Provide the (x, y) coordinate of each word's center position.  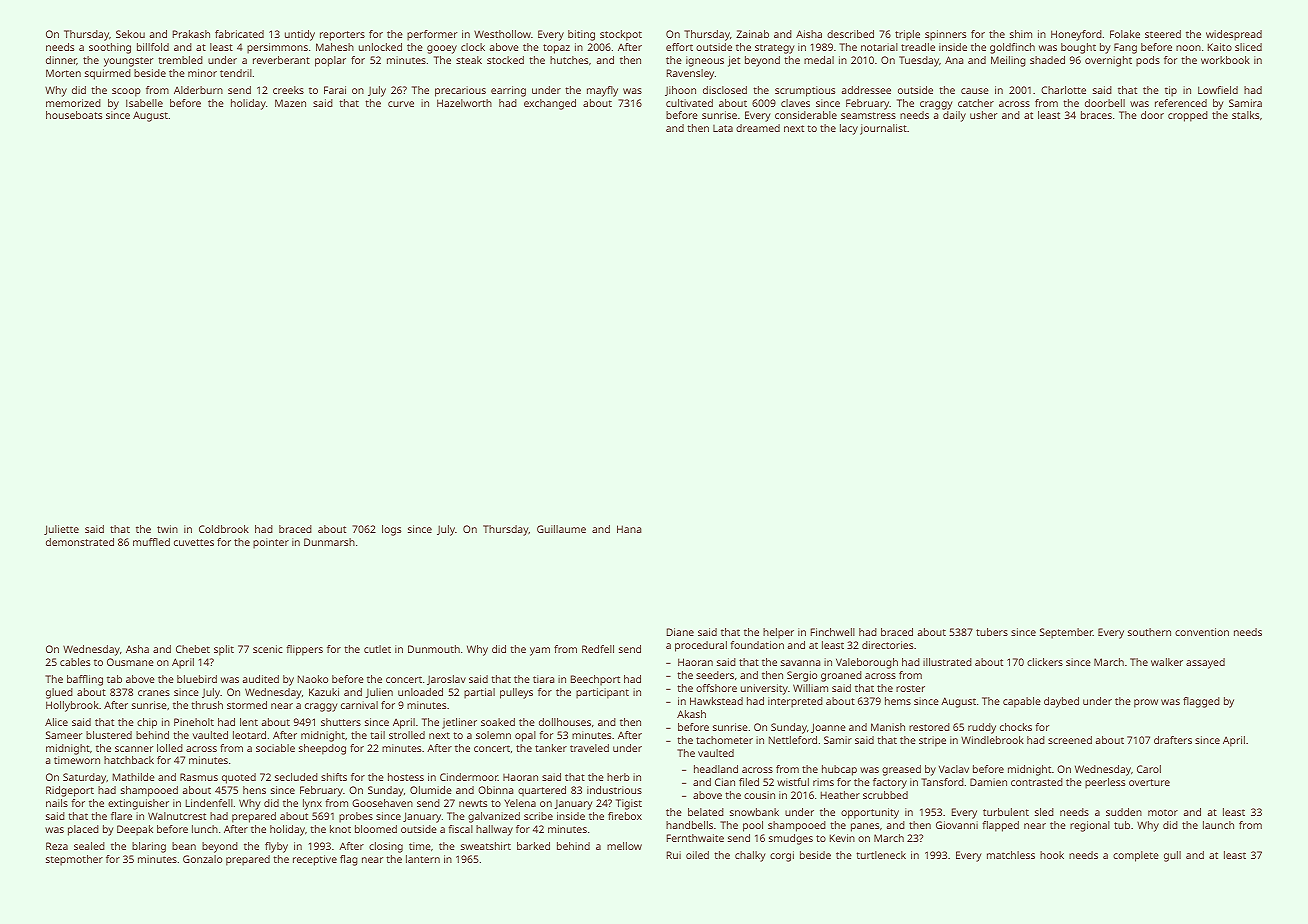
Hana (629, 529)
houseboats (74, 115)
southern (1149, 632)
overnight (1108, 61)
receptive (315, 860)
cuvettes (194, 542)
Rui (674, 855)
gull (1172, 856)
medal (819, 60)
